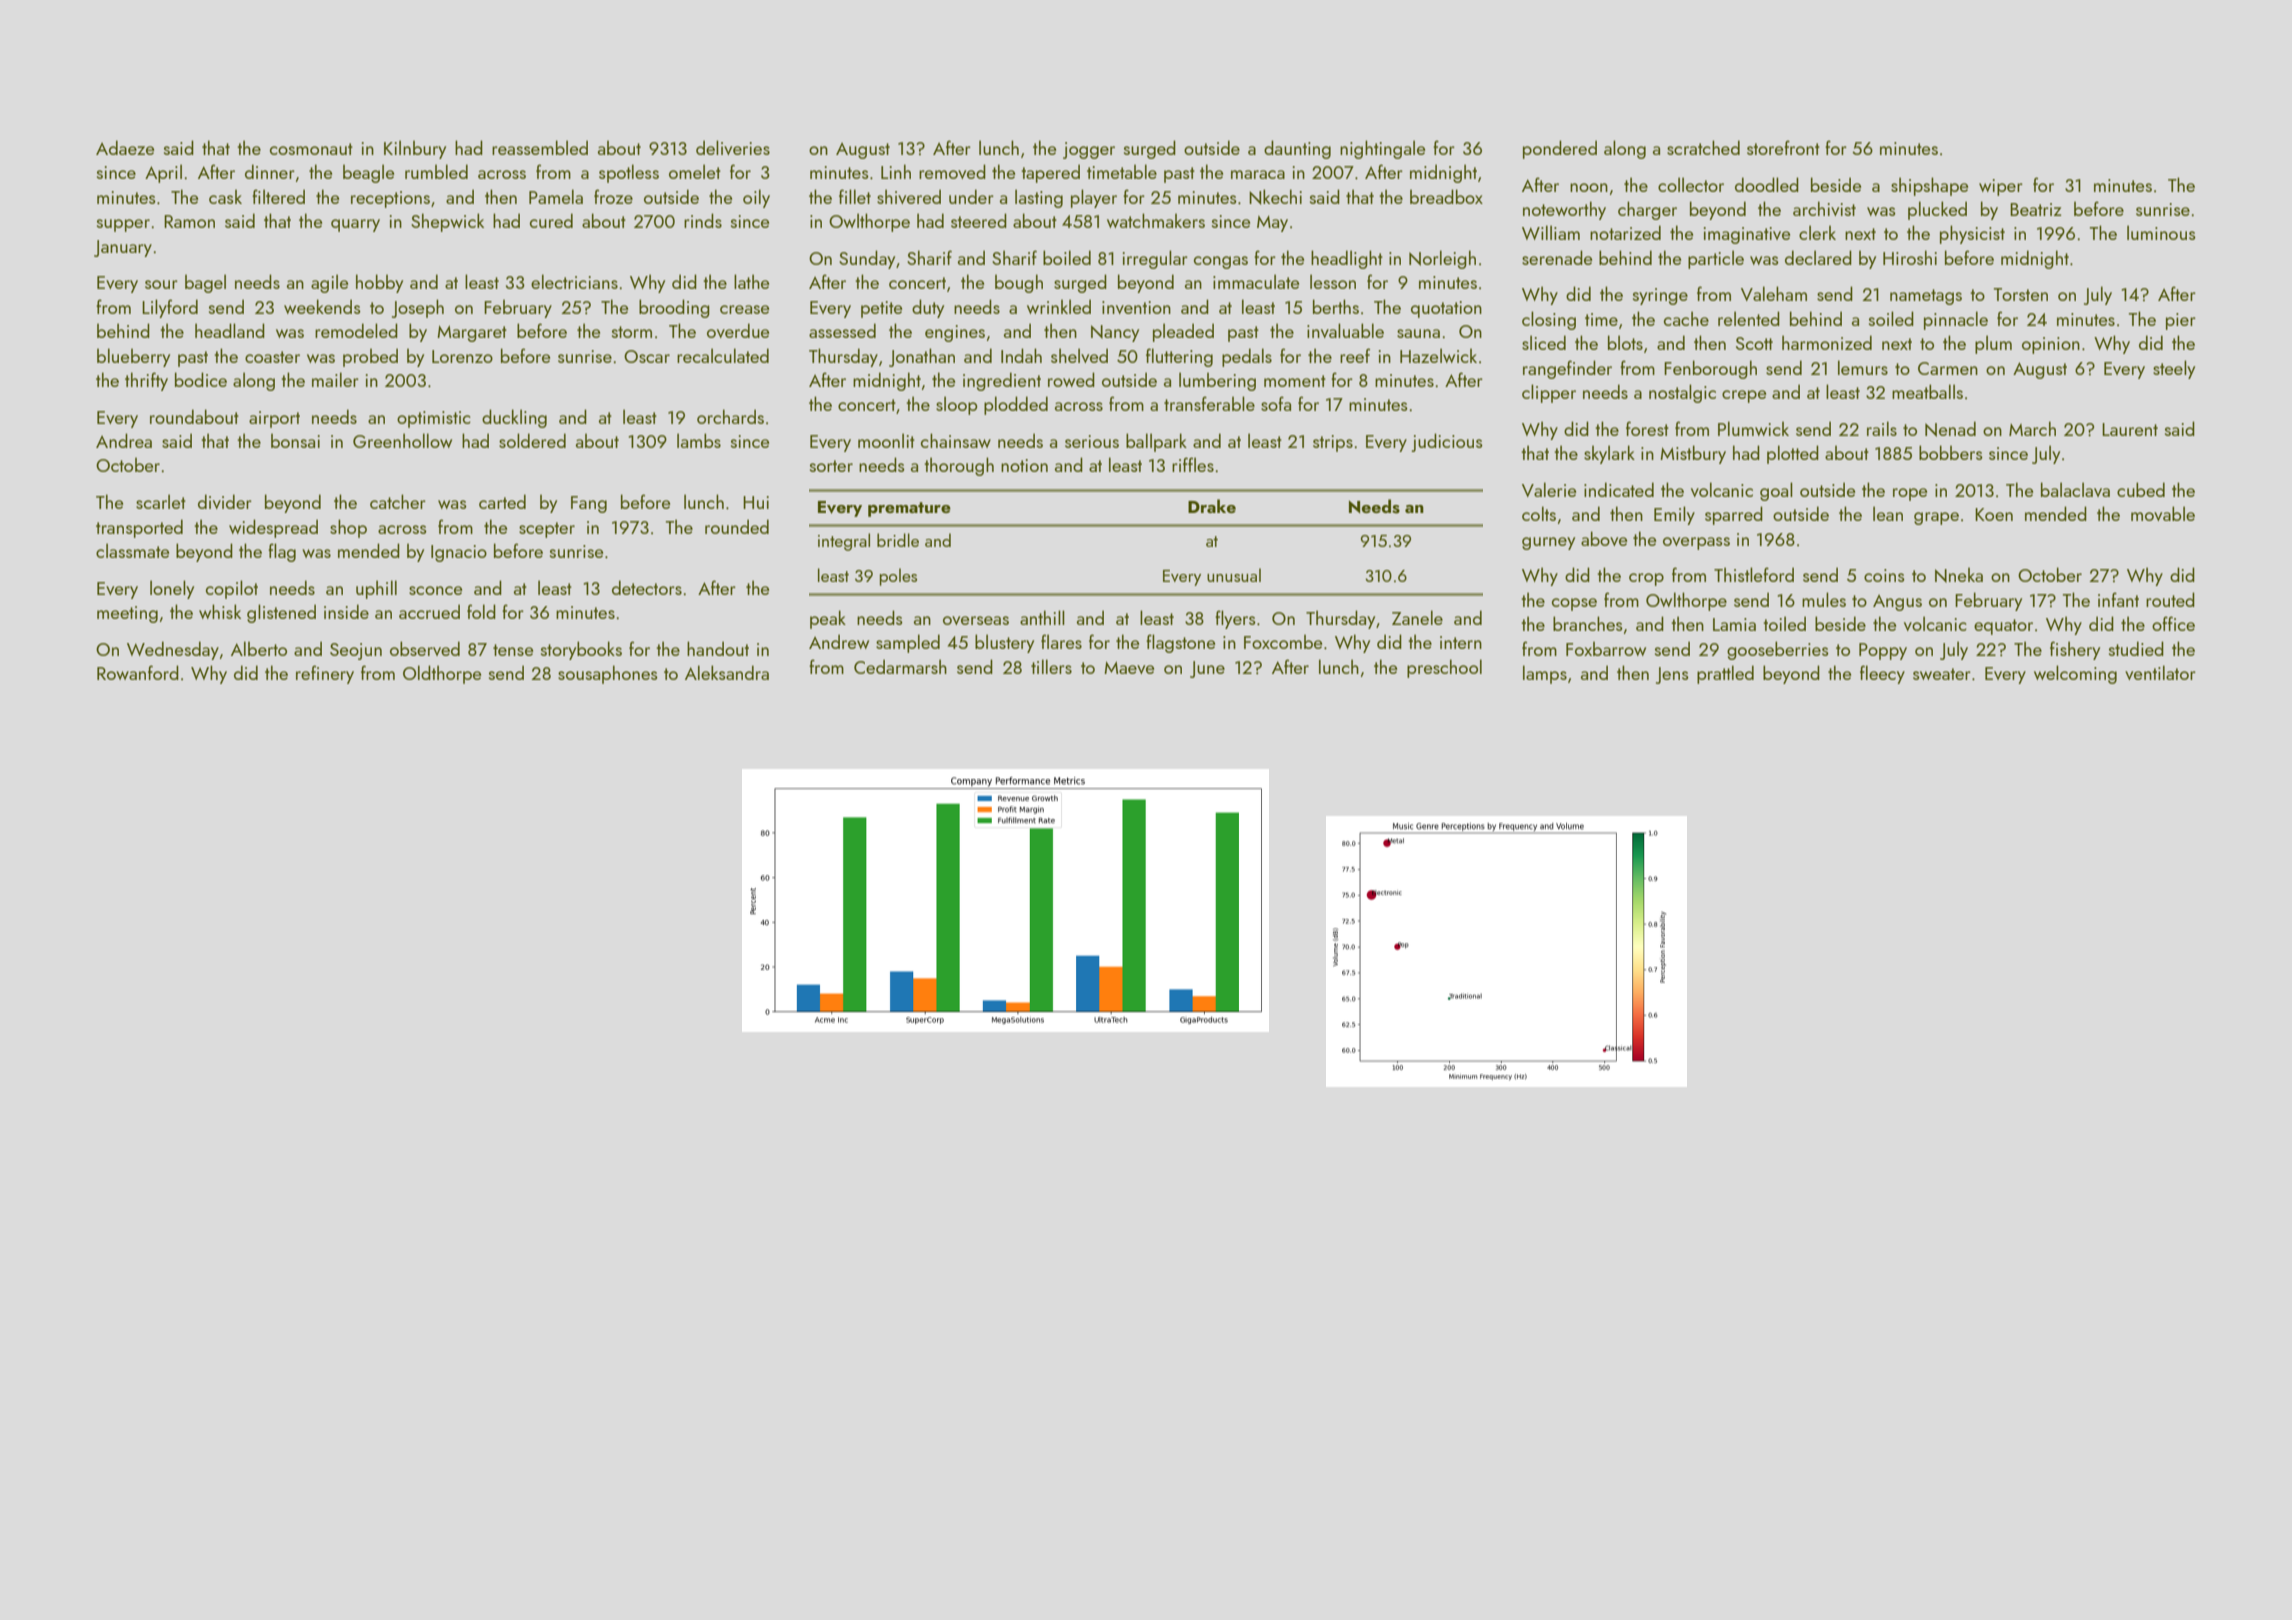  Describe the element at coordinates (733, 147) in the screenshot. I see `deliveries` at that location.
